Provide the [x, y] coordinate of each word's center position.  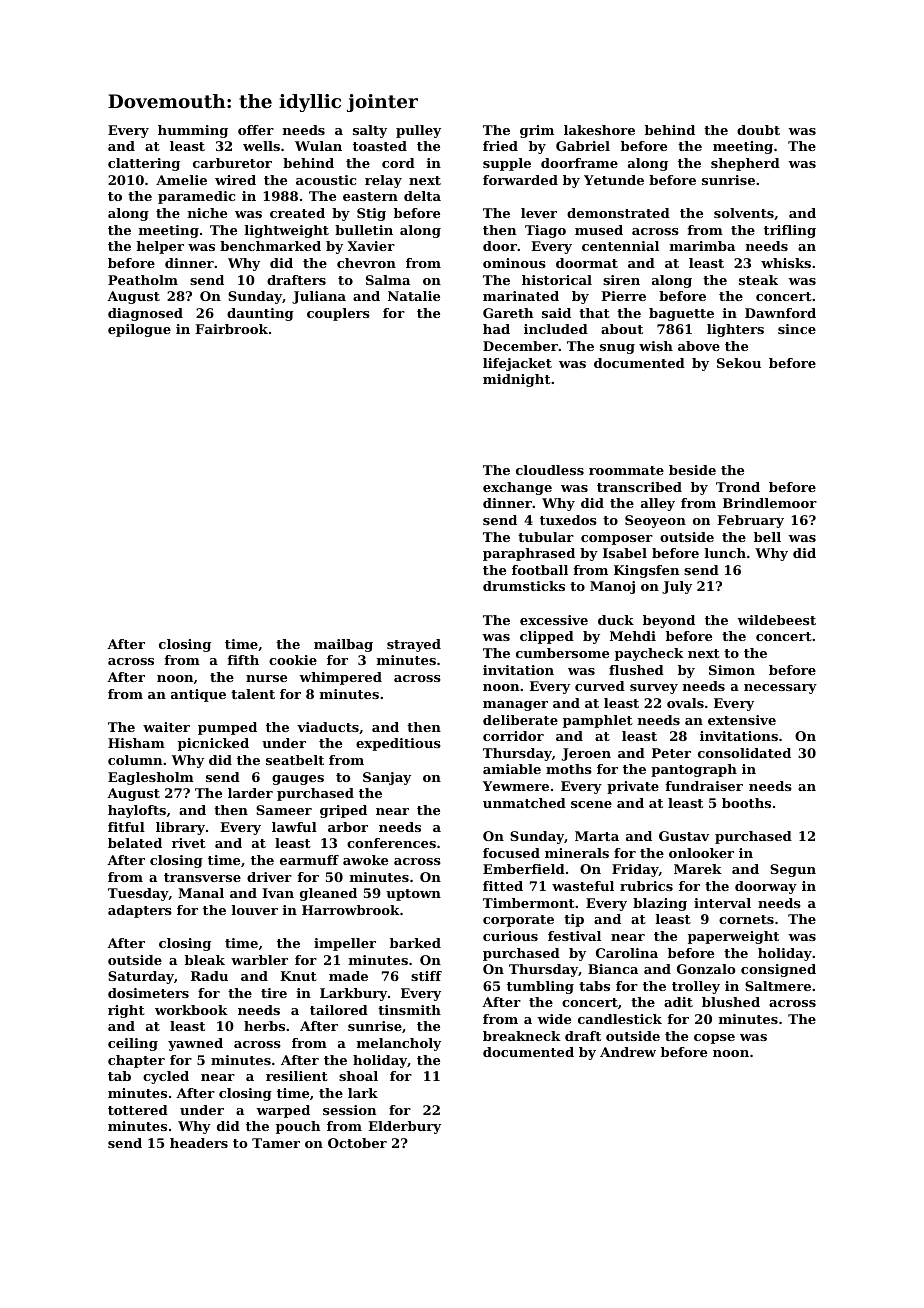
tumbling [540, 987]
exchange [517, 488]
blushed [731, 1002]
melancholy [399, 1044]
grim [537, 131]
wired [235, 180]
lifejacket [517, 364]
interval [722, 903]
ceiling [133, 1044]
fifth [243, 660]
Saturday [141, 977]
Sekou [739, 363]
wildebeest [776, 620]
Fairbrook [231, 329]
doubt [758, 130]
